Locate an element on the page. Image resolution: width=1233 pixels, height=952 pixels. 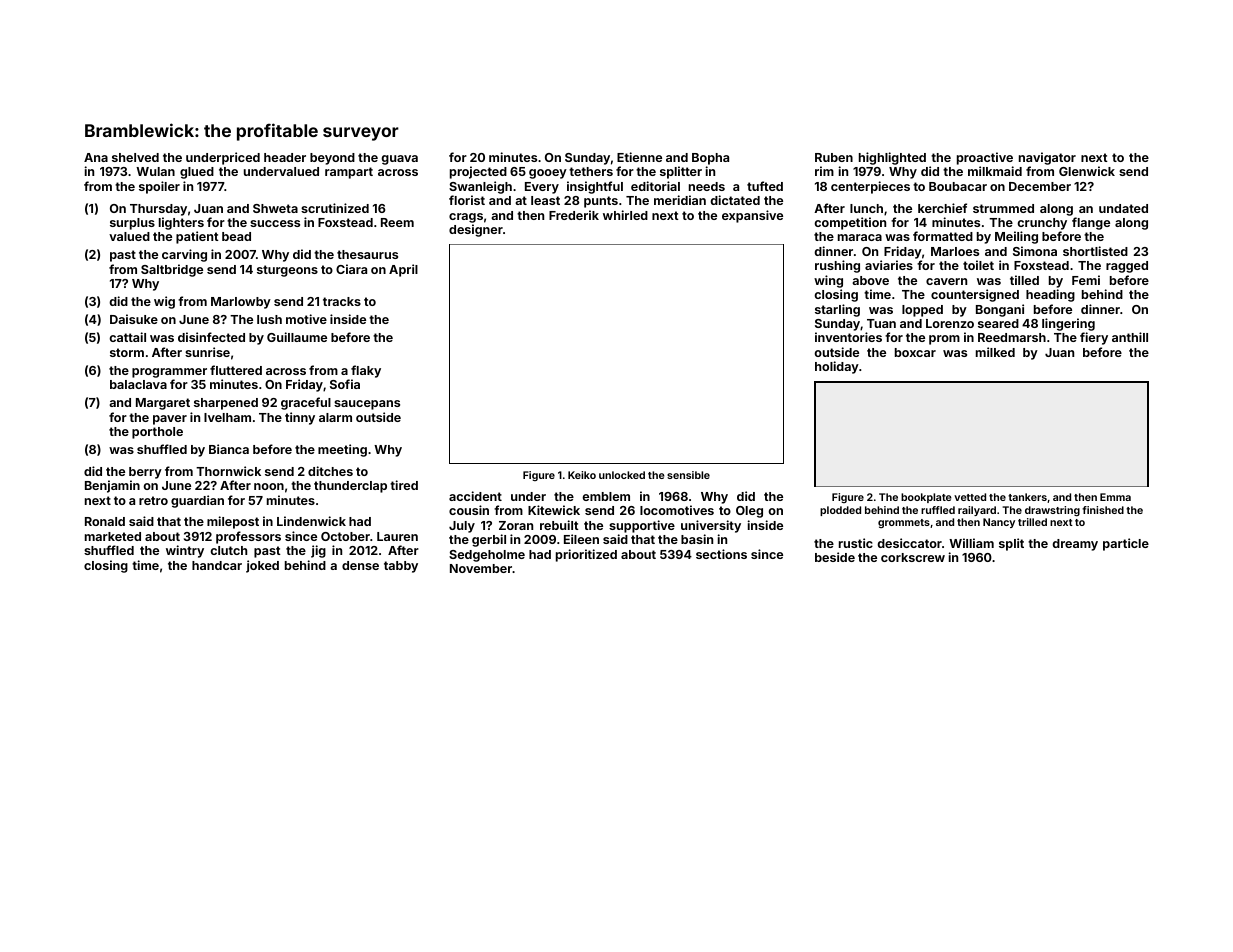
beside is located at coordinates (835, 557).
